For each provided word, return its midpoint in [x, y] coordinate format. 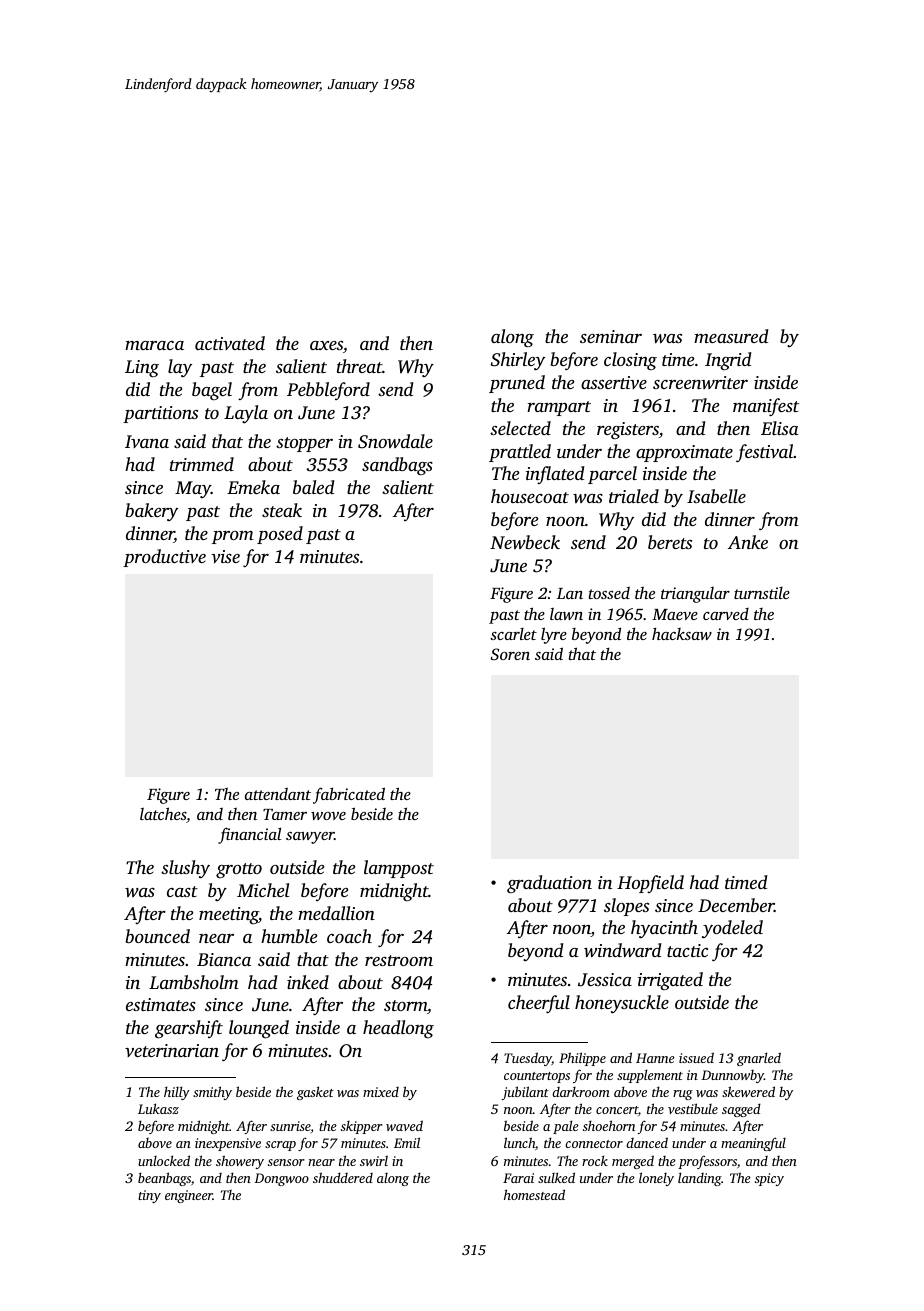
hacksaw [682, 634]
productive [164, 558]
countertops [537, 1077]
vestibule [693, 1108]
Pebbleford [328, 391]
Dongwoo [281, 1179]
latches [163, 813]
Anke [748, 542]
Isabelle [716, 496]
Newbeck [525, 542]
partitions [160, 414]
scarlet [513, 634]
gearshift [189, 1029]
